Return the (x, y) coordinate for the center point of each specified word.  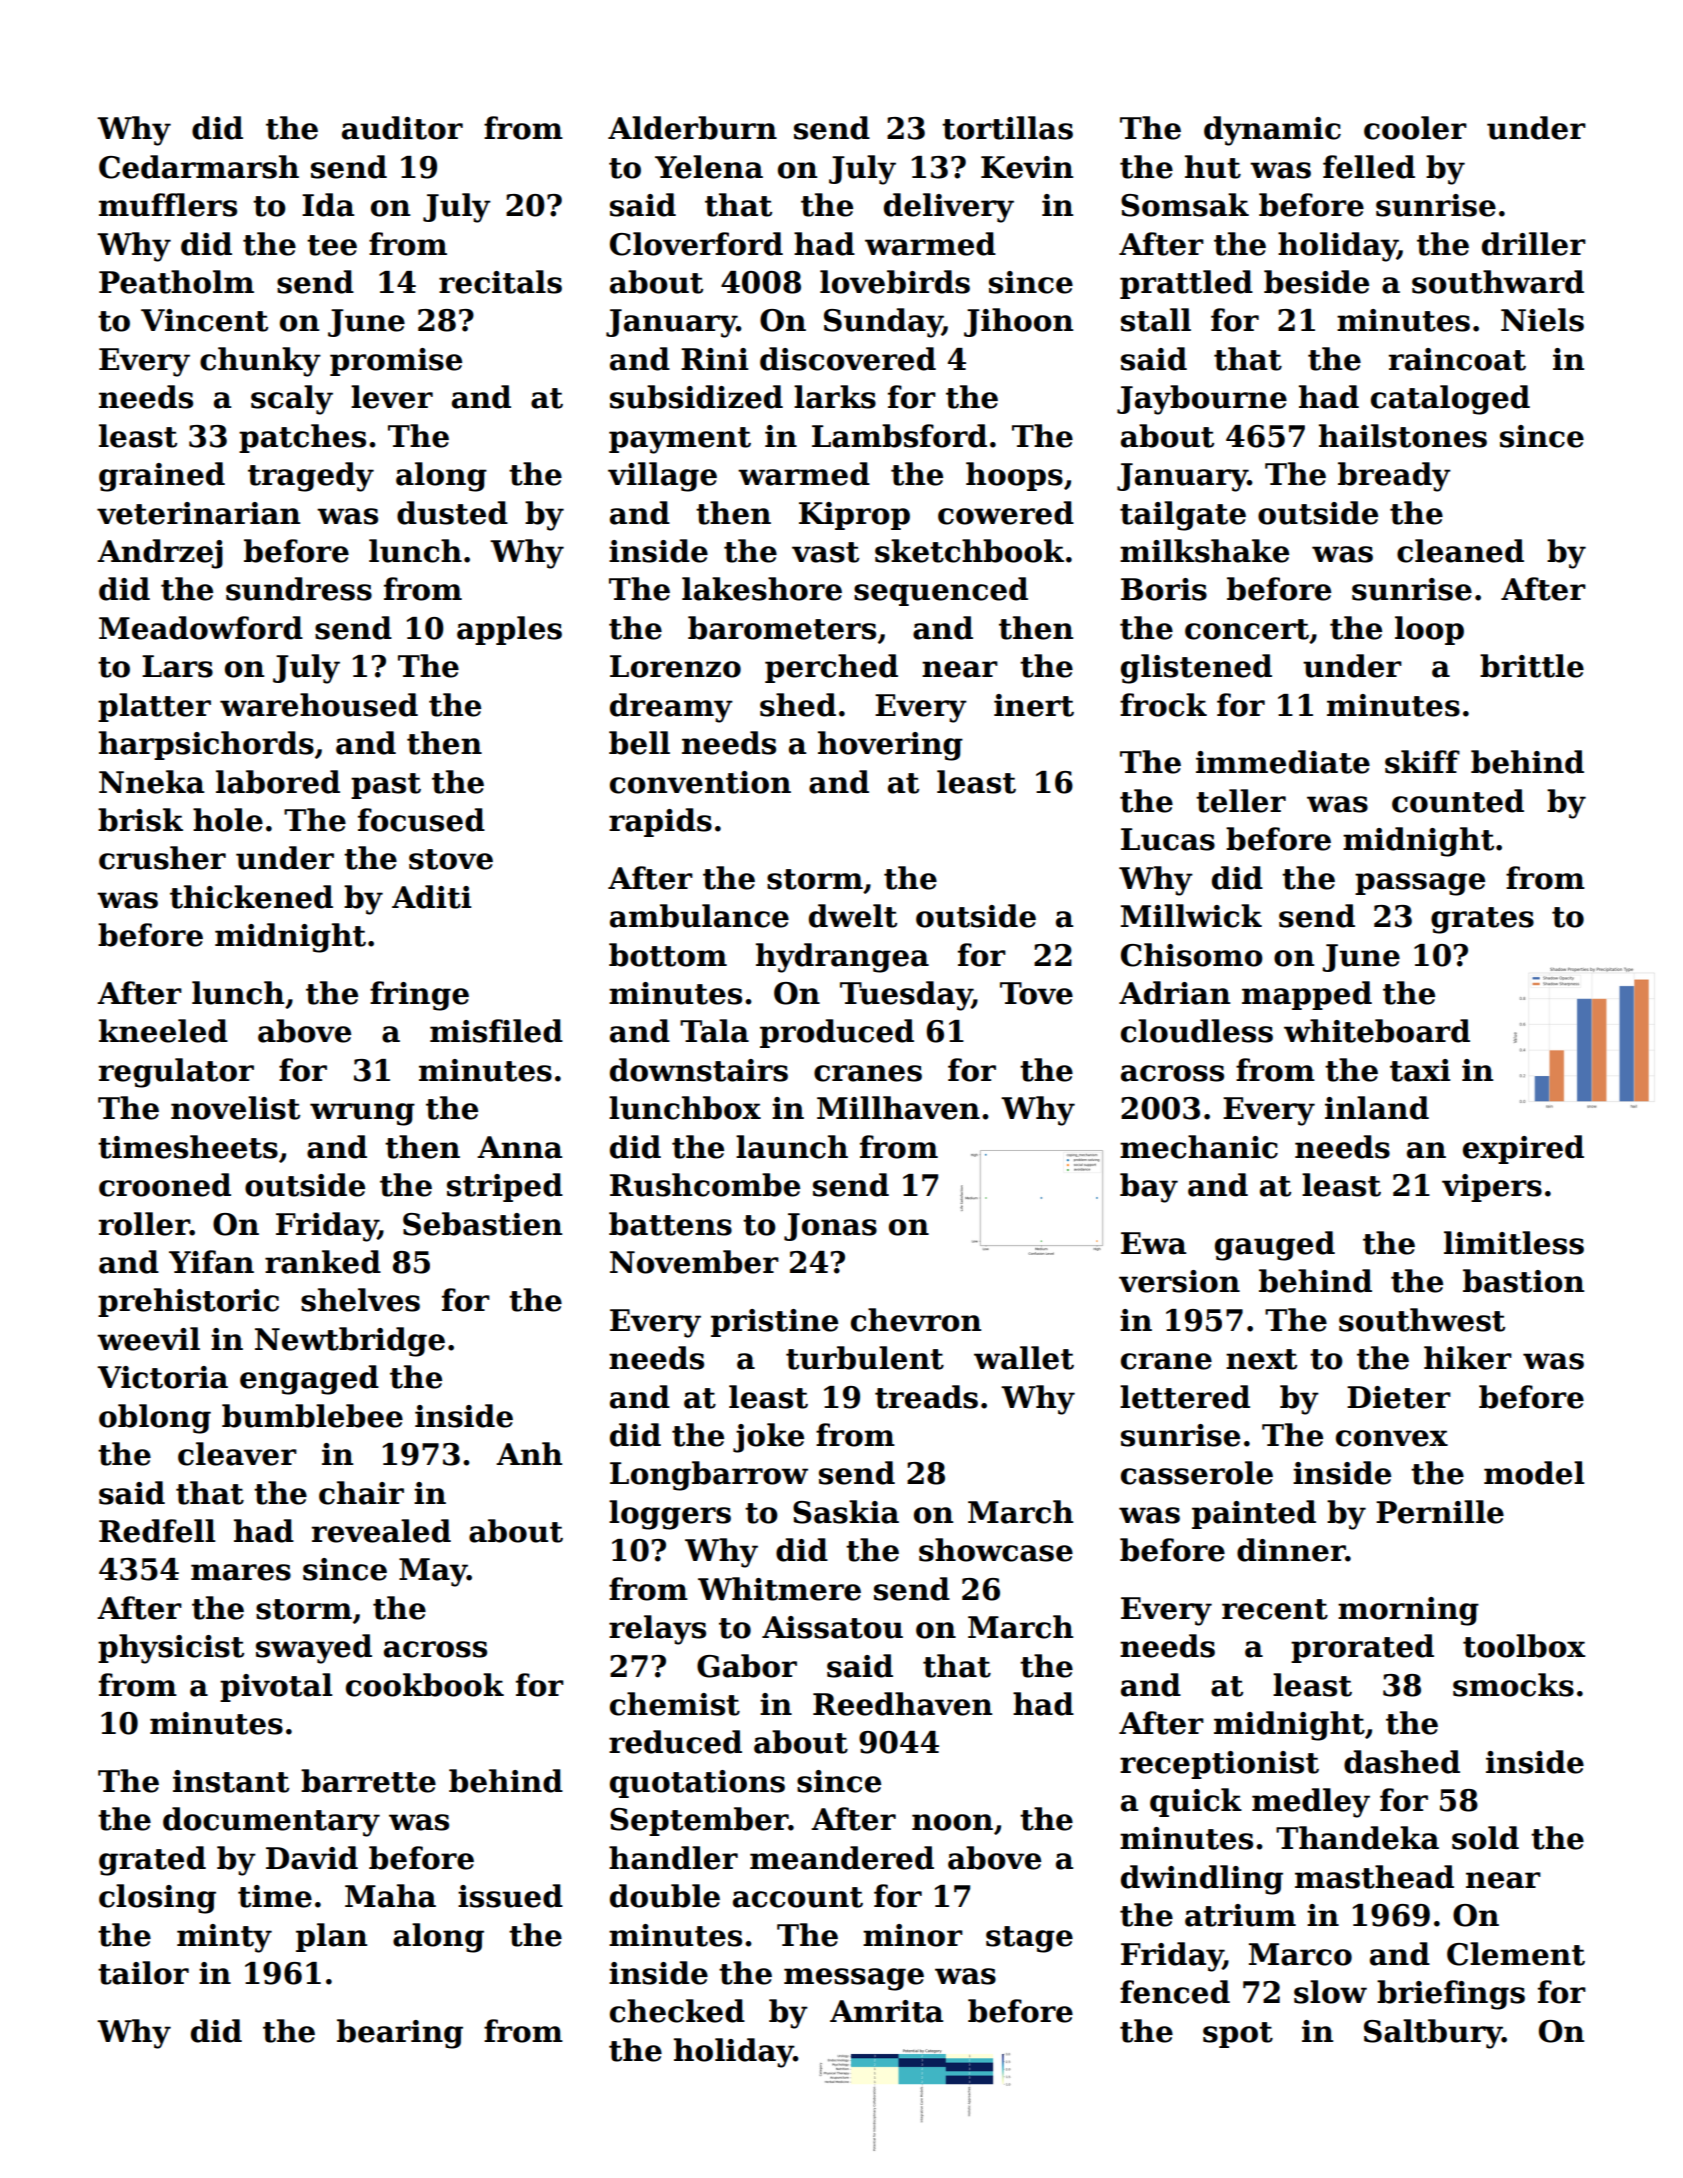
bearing (400, 2034)
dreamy (671, 708)
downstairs (699, 1070)
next (1261, 1359)
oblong (155, 1419)
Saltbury (1433, 2034)
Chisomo (1192, 955)
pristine (774, 1323)
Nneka (151, 782)
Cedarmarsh (199, 167)
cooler (1415, 128)
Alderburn (692, 128)
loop (1429, 630)
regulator (176, 1073)
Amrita (886, 2011)
